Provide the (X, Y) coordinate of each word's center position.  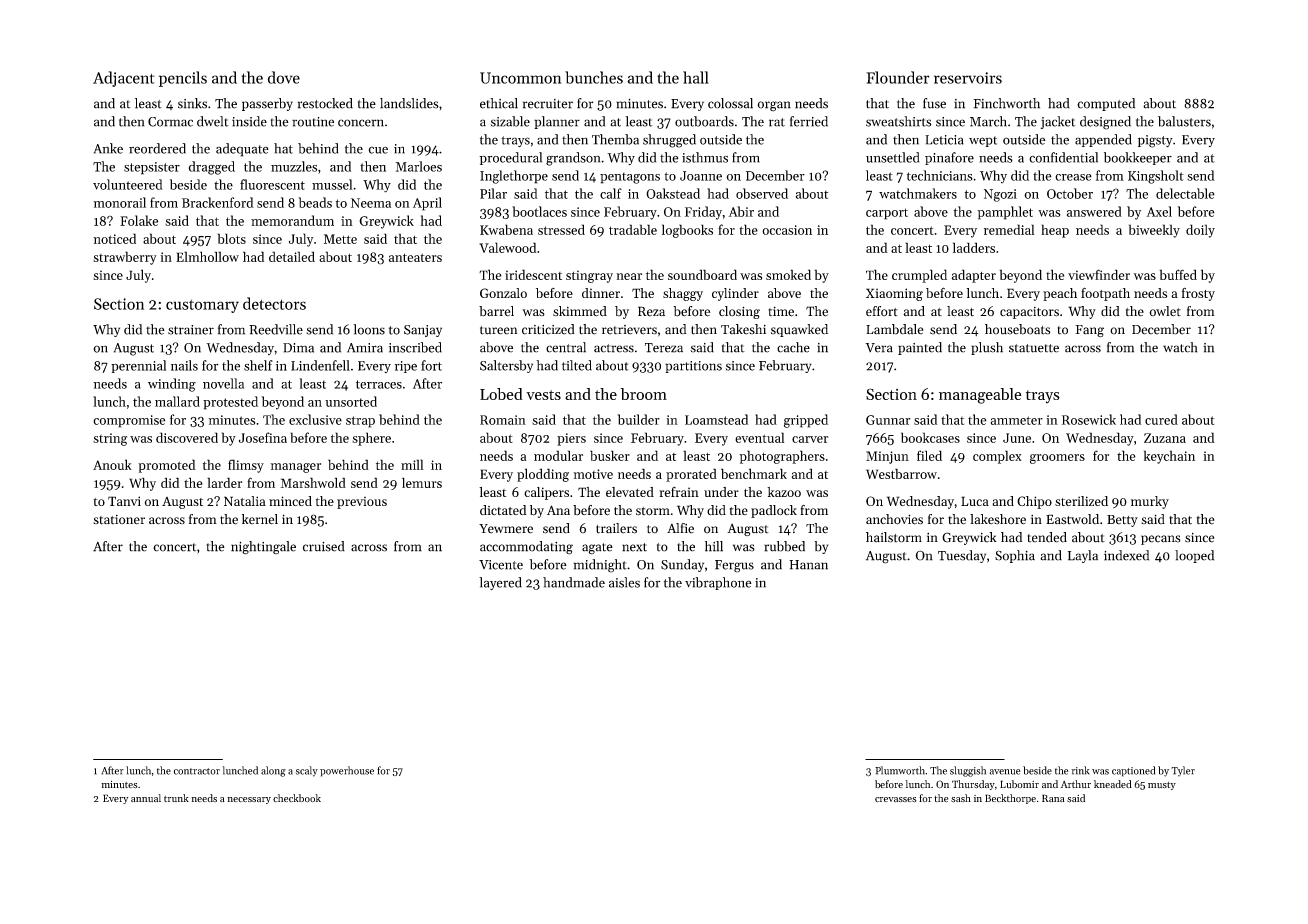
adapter (974, 276)
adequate (242, 150)
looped (1194, 556)
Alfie (680, 528)
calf (611, 193)
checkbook (297, 798)
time (781, 311)
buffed (1178, 274)
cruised (324, 546)
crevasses (896, 800)
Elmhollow (207, 256)
